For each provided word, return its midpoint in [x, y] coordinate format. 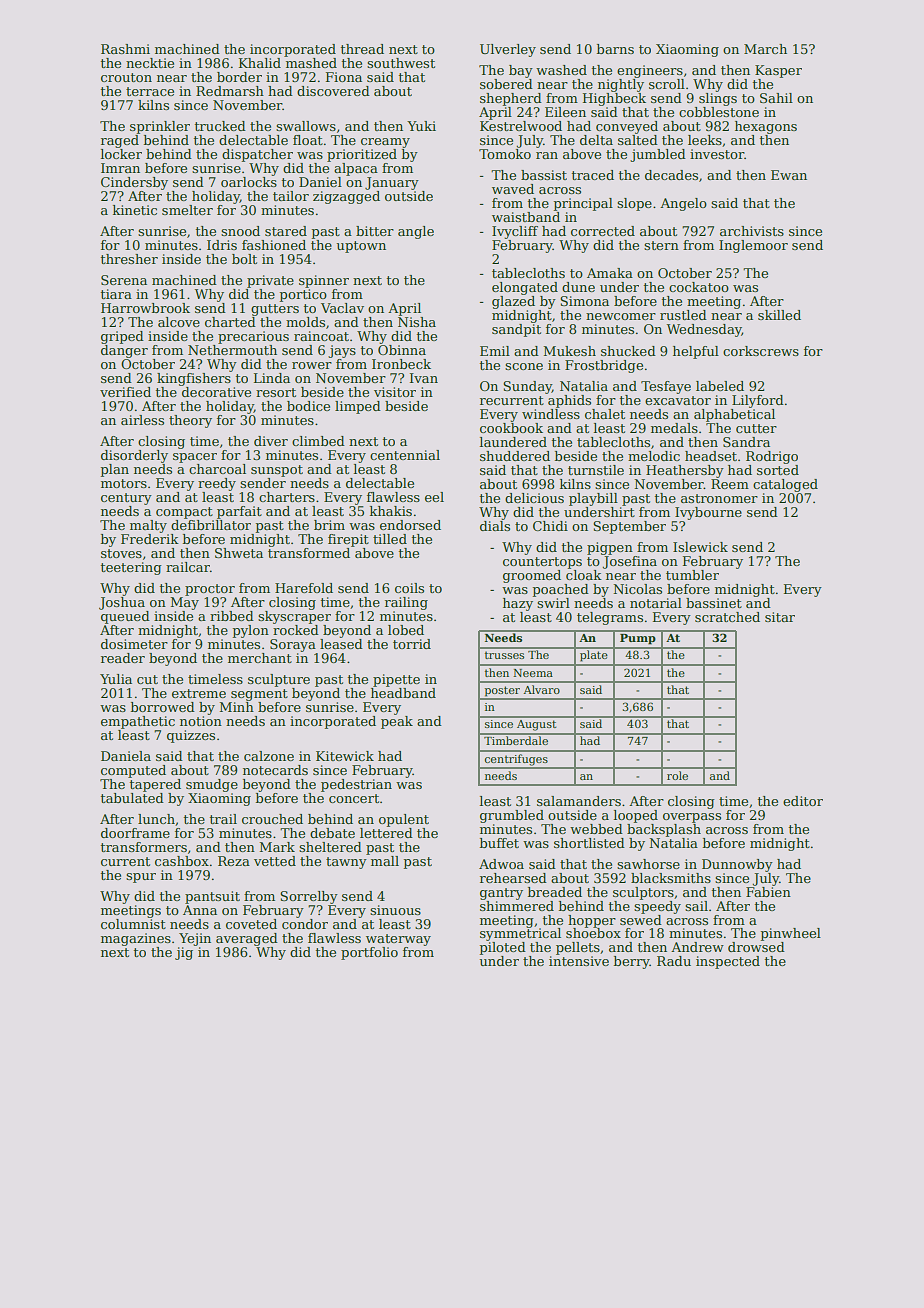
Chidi [550, 526]
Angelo [683, 204]
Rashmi [125, 49]
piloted [503, 948]
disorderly [134, 456]
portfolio [369, 953]
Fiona [344, 77]
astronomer [719, 498]
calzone [269, 756]
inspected [728, 962]
